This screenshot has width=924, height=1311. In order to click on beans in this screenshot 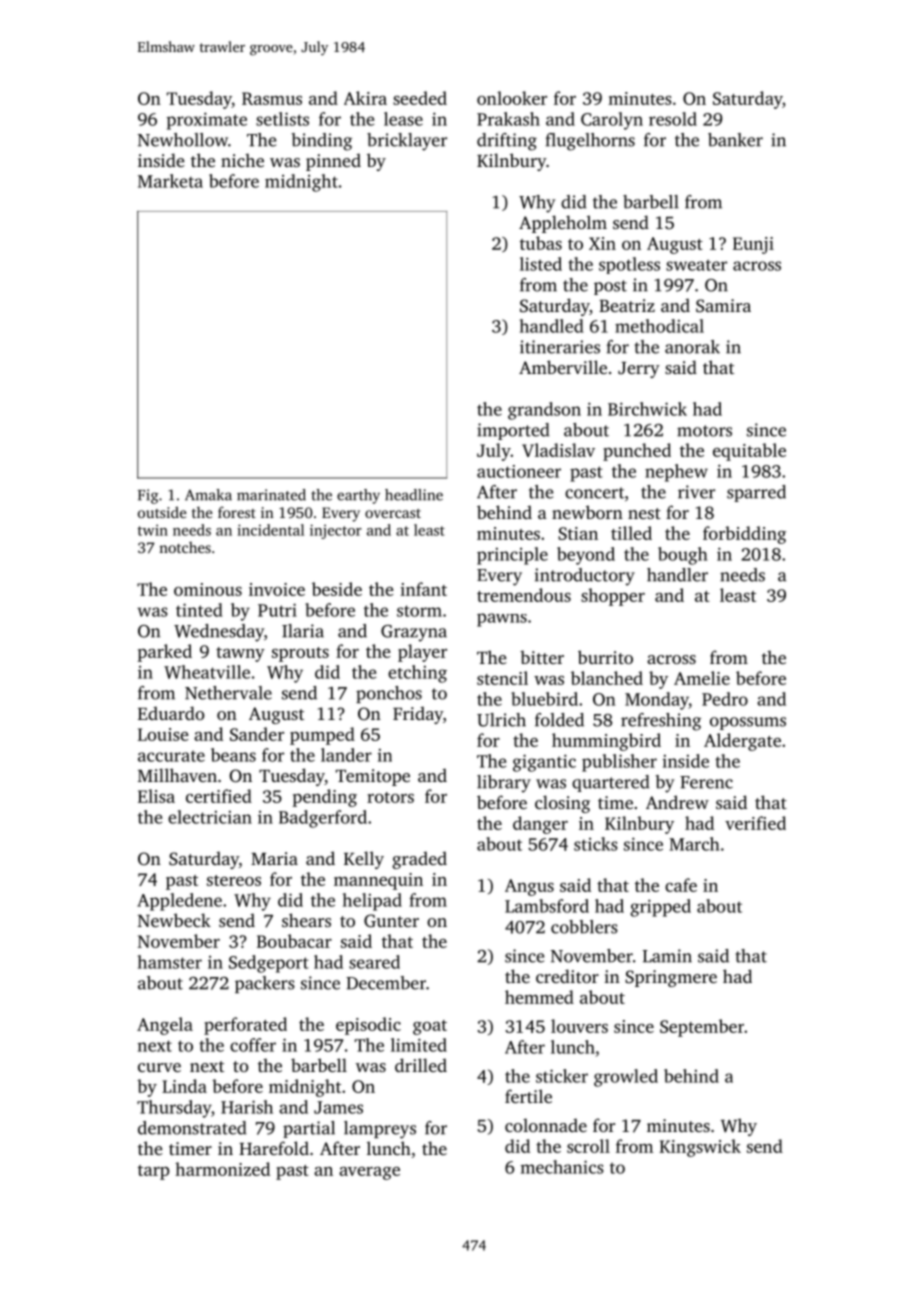, I will do `click(233, 755)`.
